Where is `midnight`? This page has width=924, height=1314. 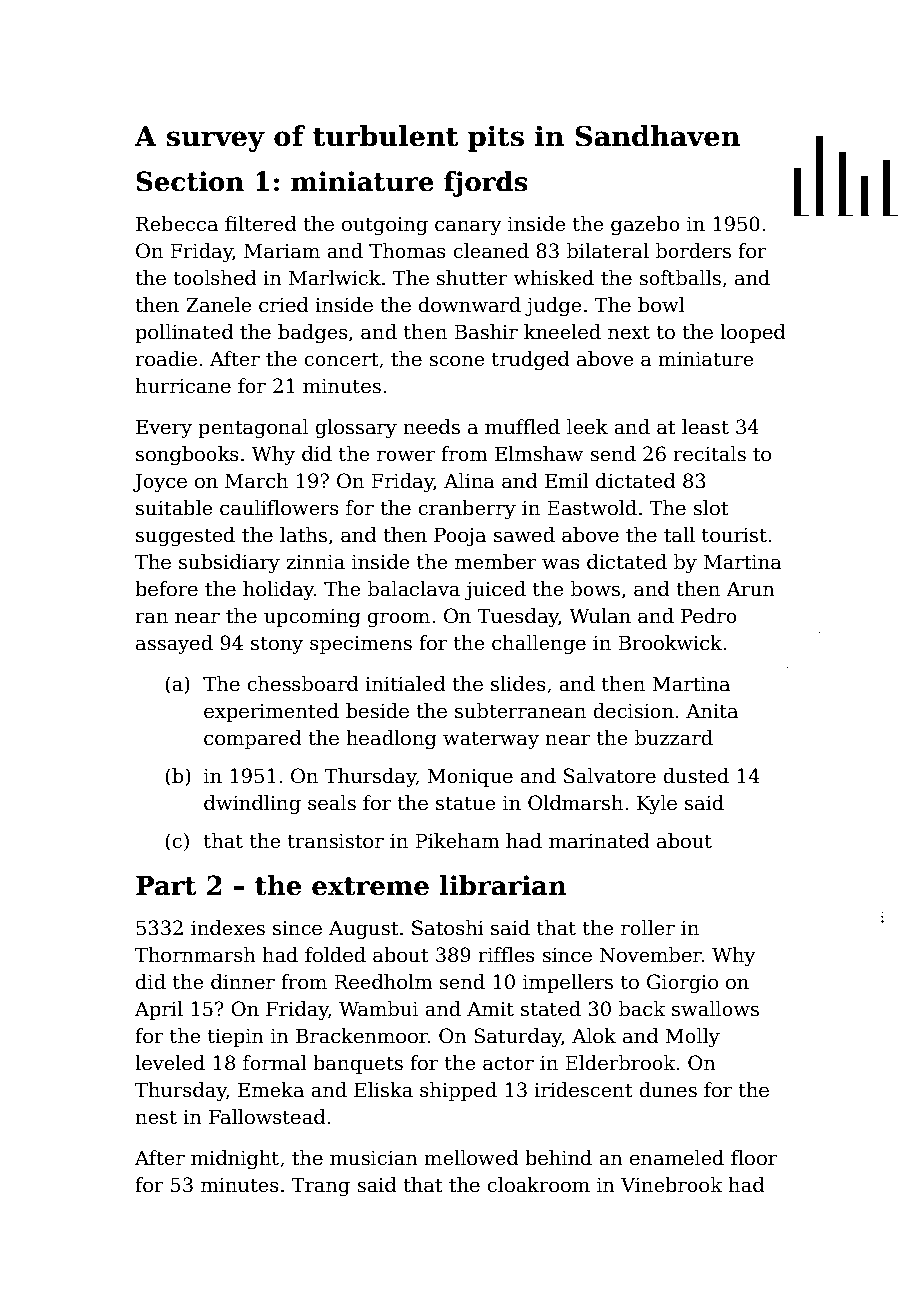 midnight is located at coordinates (235, 1160).
